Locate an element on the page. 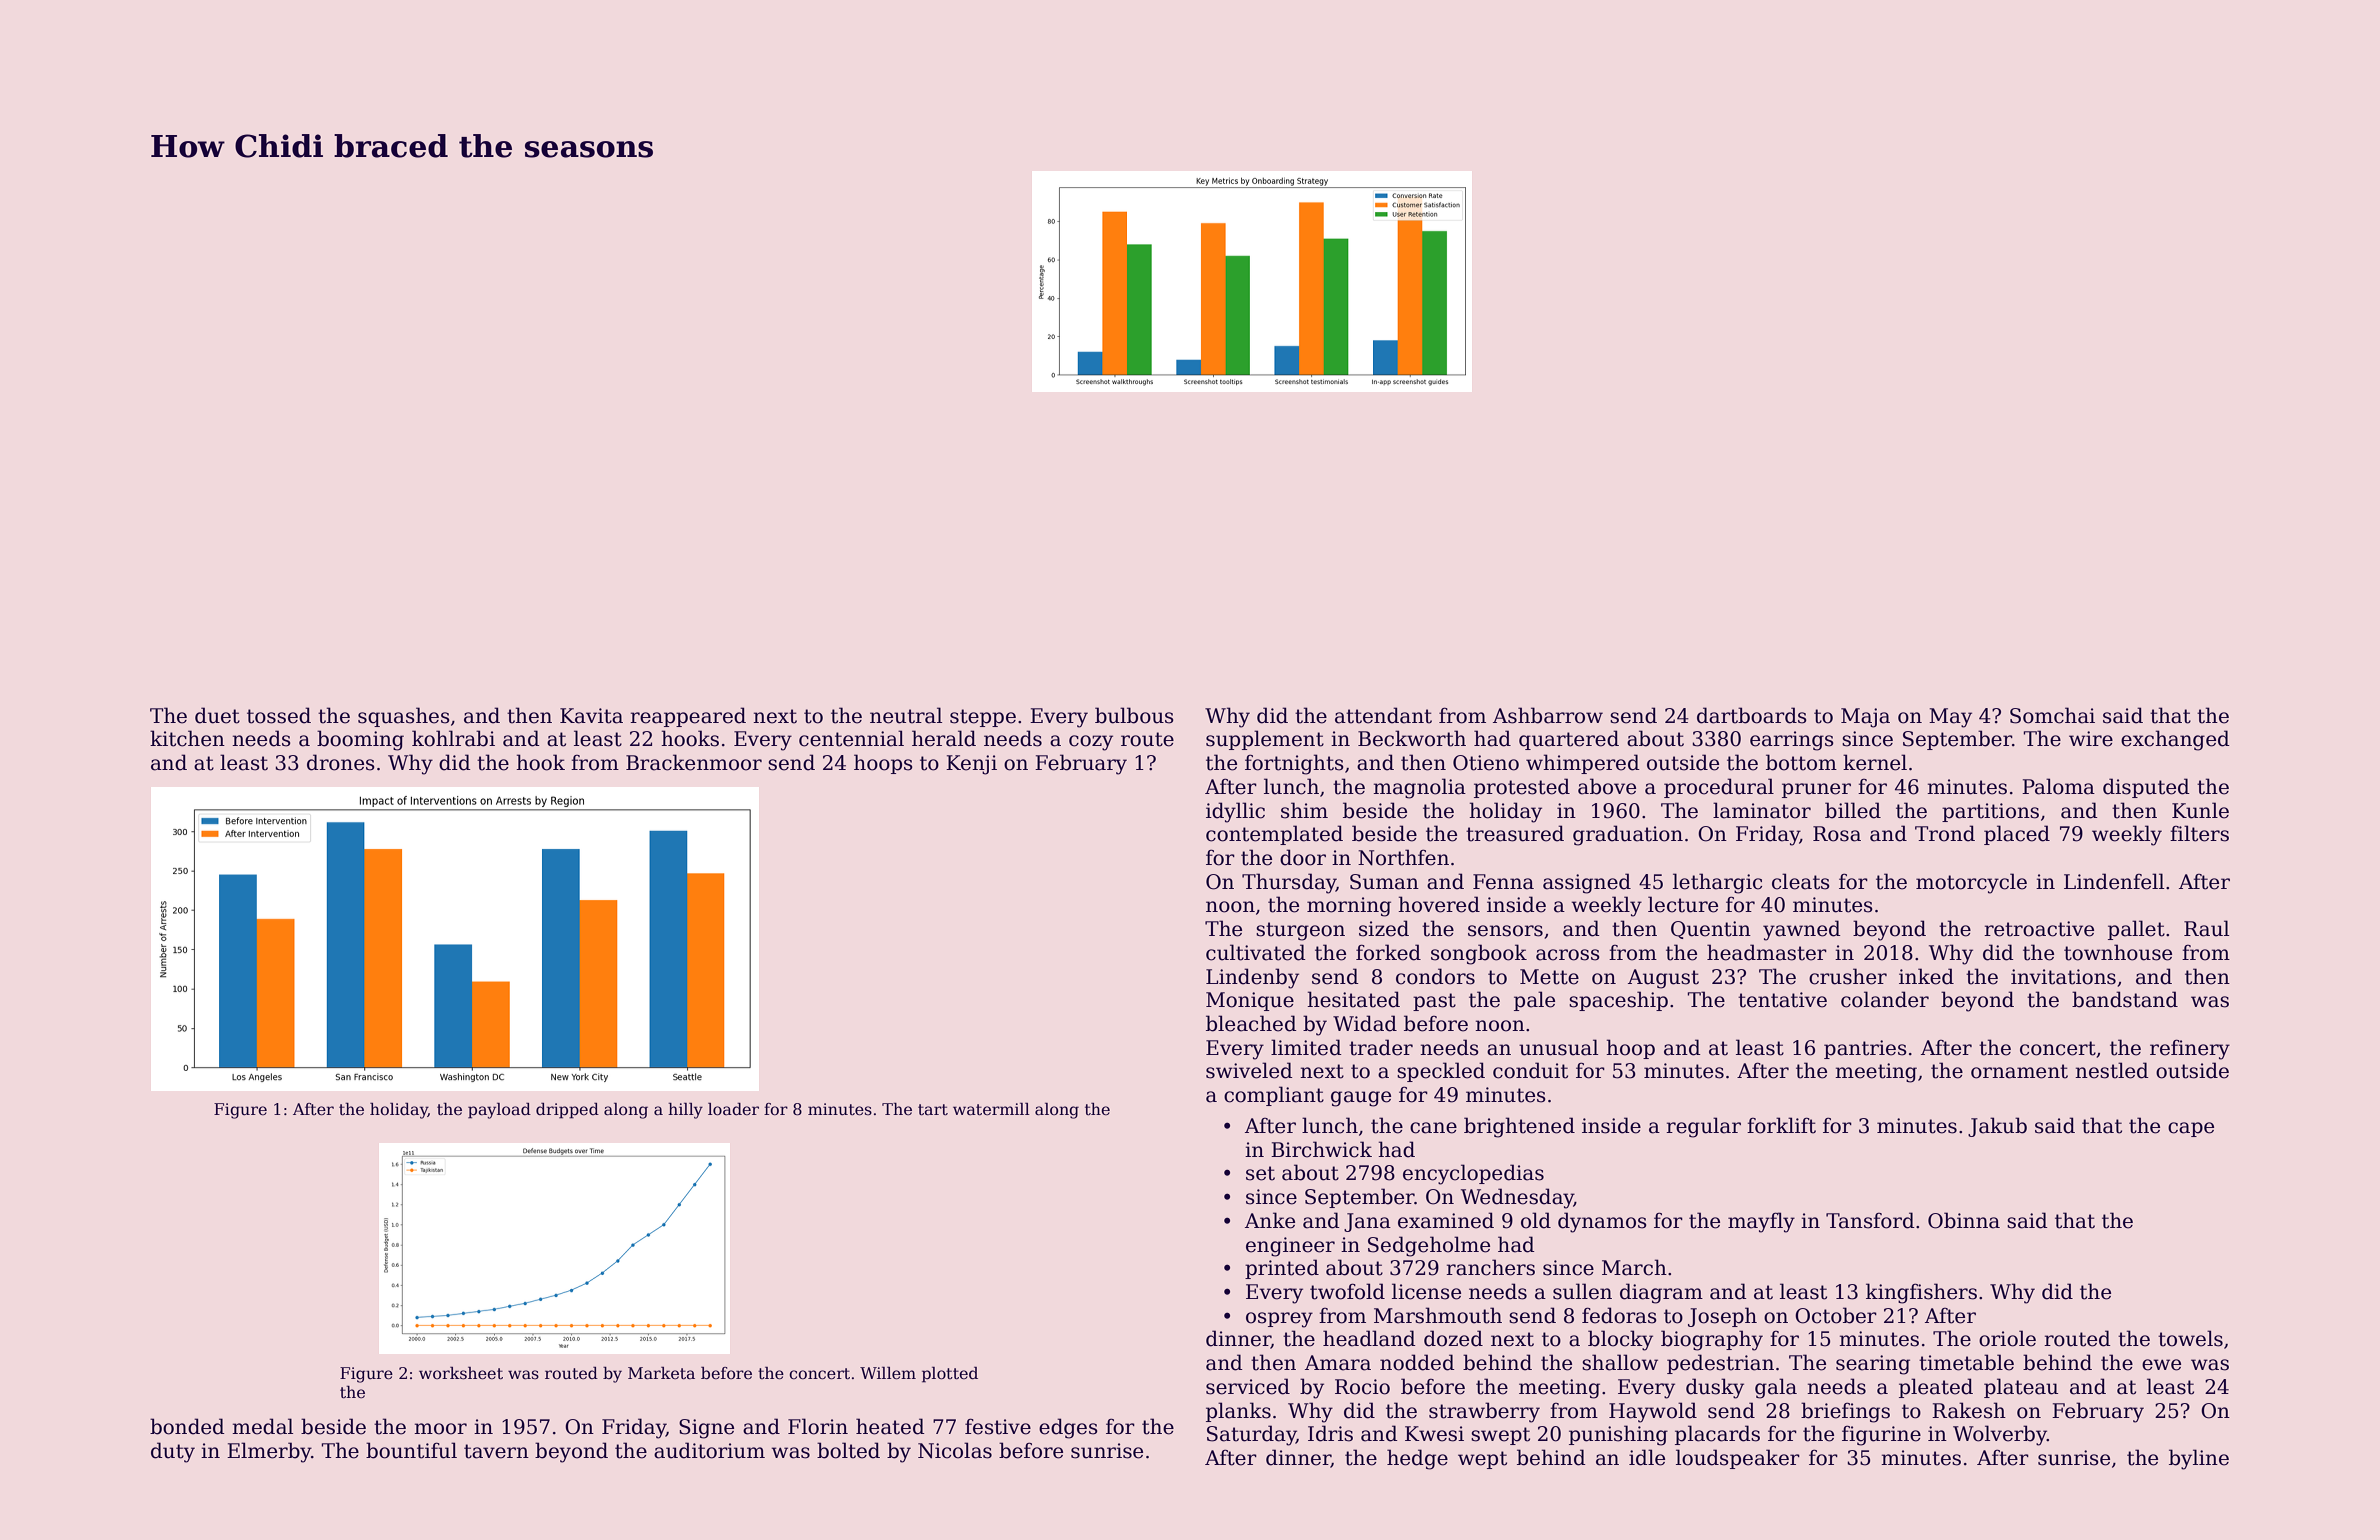 This image has width=2380, height=1540. engineer is located at coordinates (1290, 1247).
